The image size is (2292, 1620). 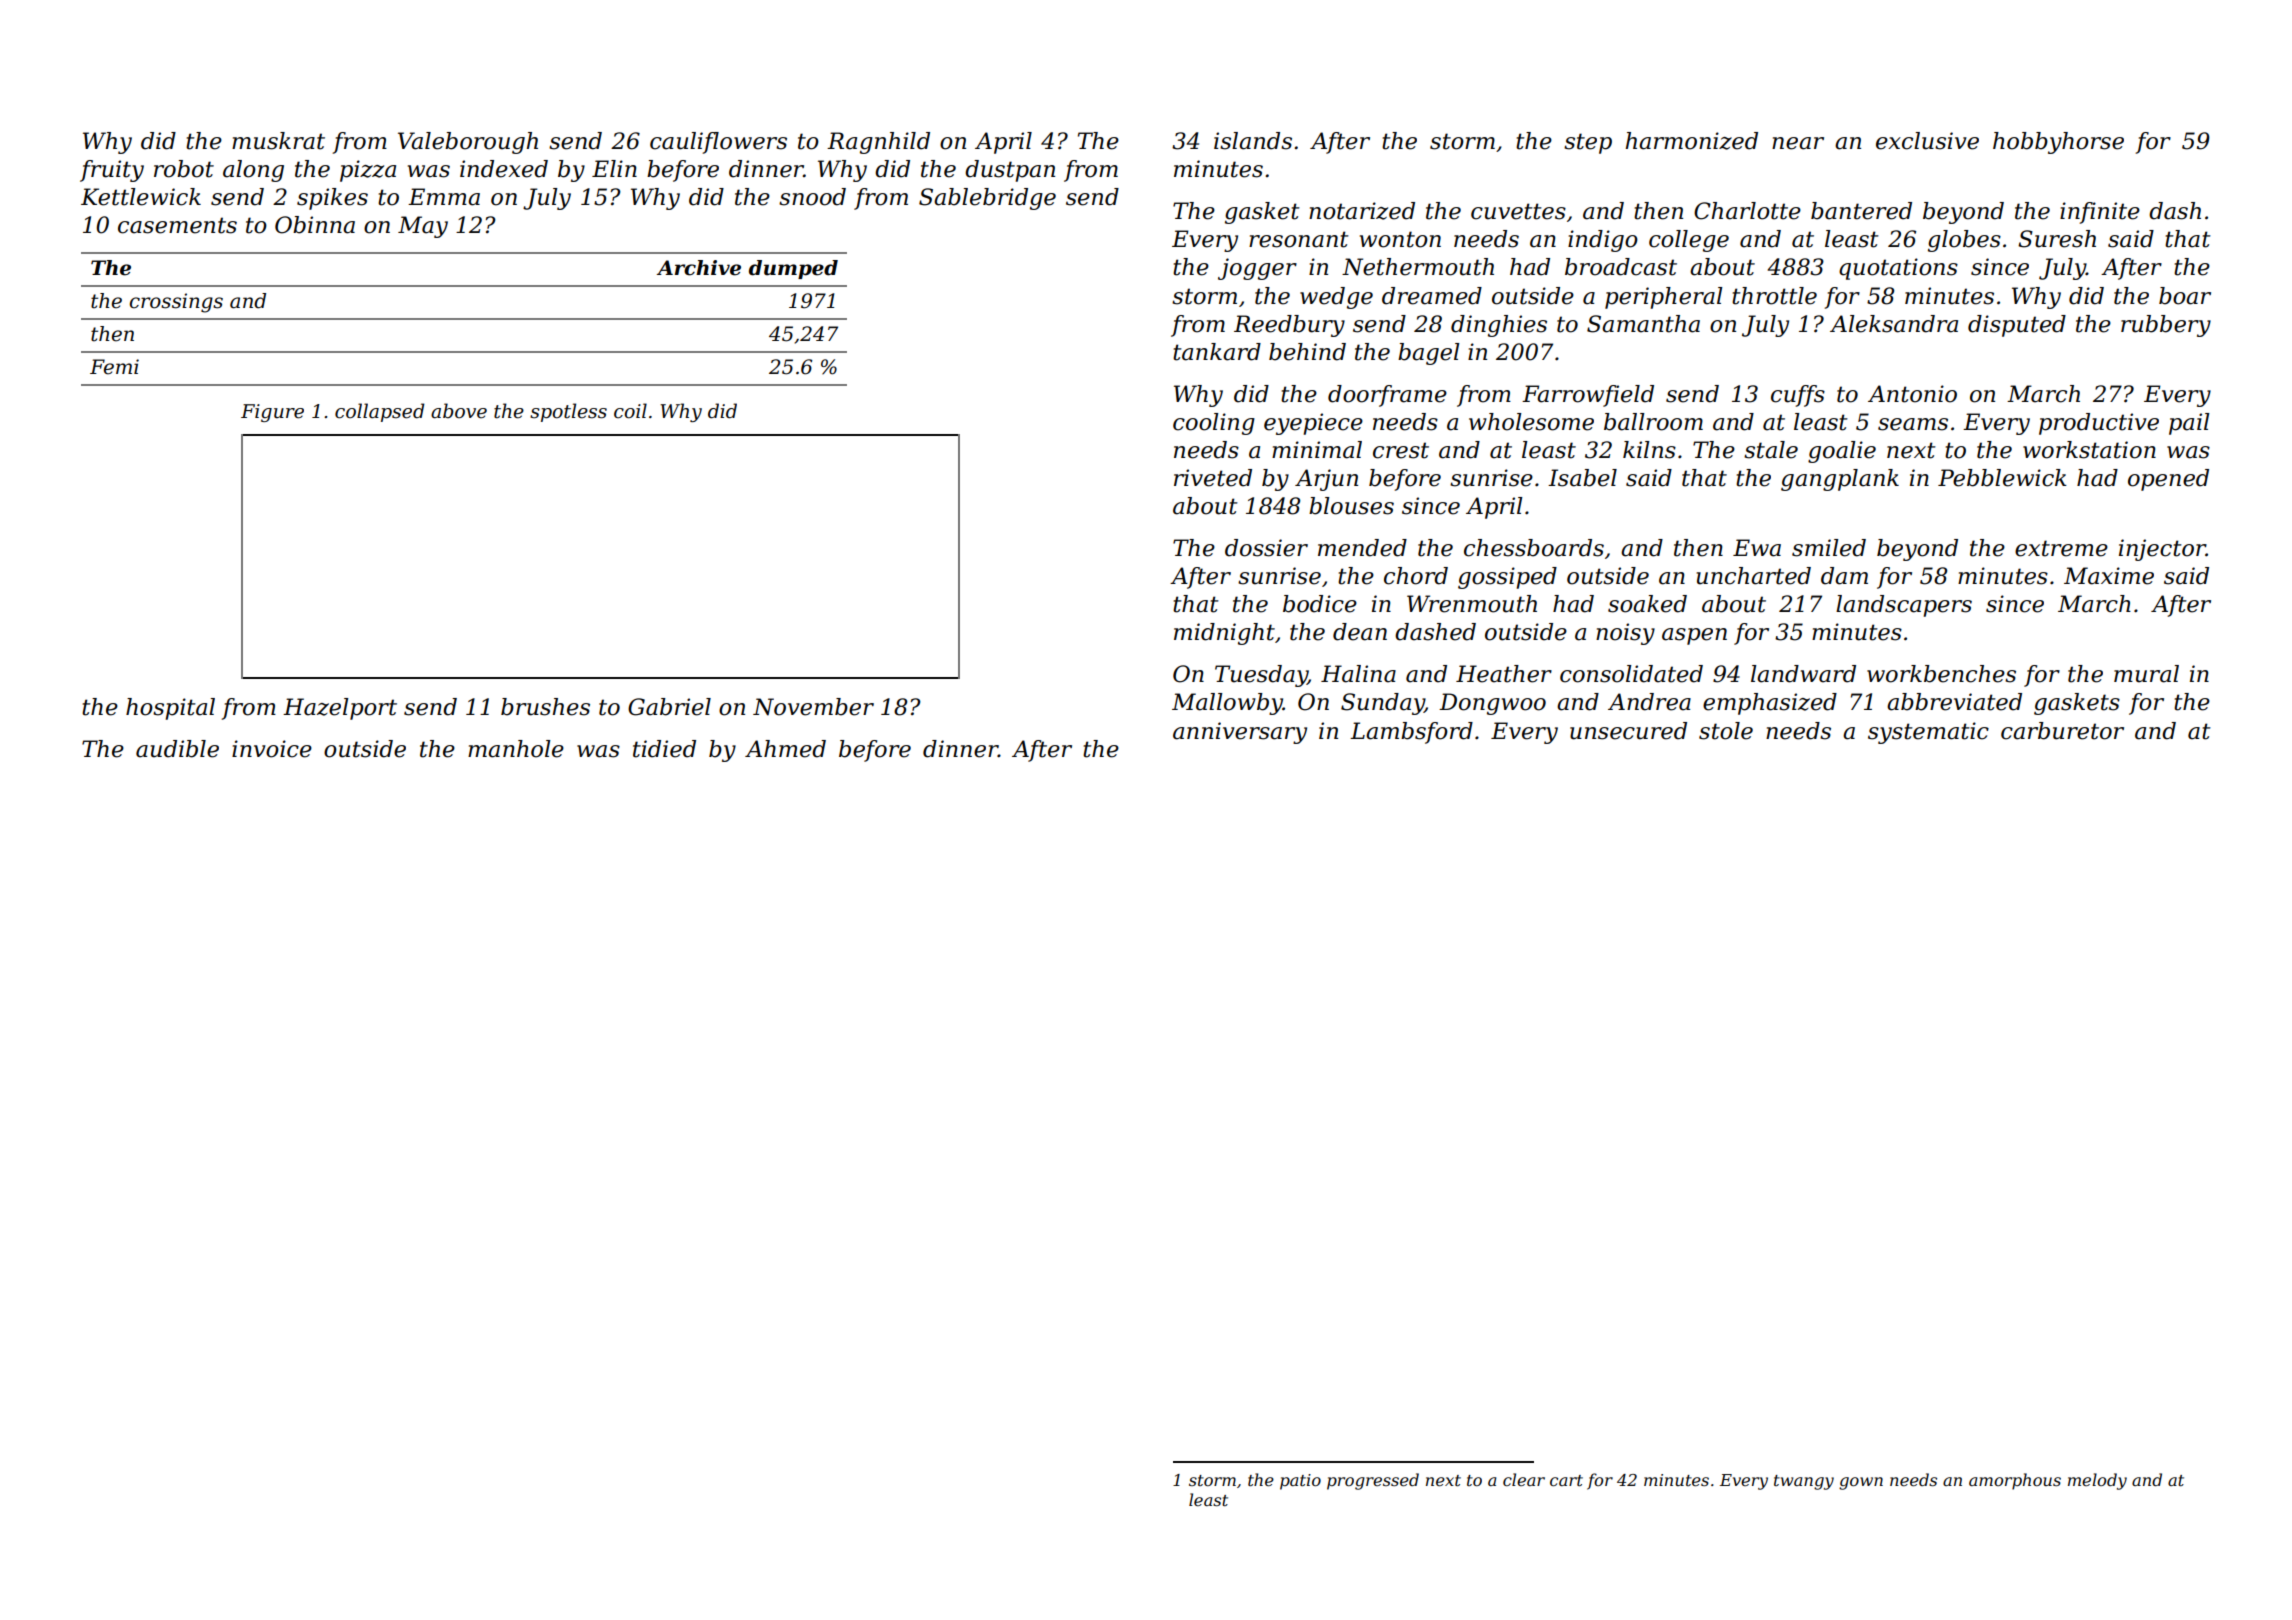 What do you see at coordinates (1927, 141) in the page?
I see `exclusive` at bounding box center [1927, 141].
